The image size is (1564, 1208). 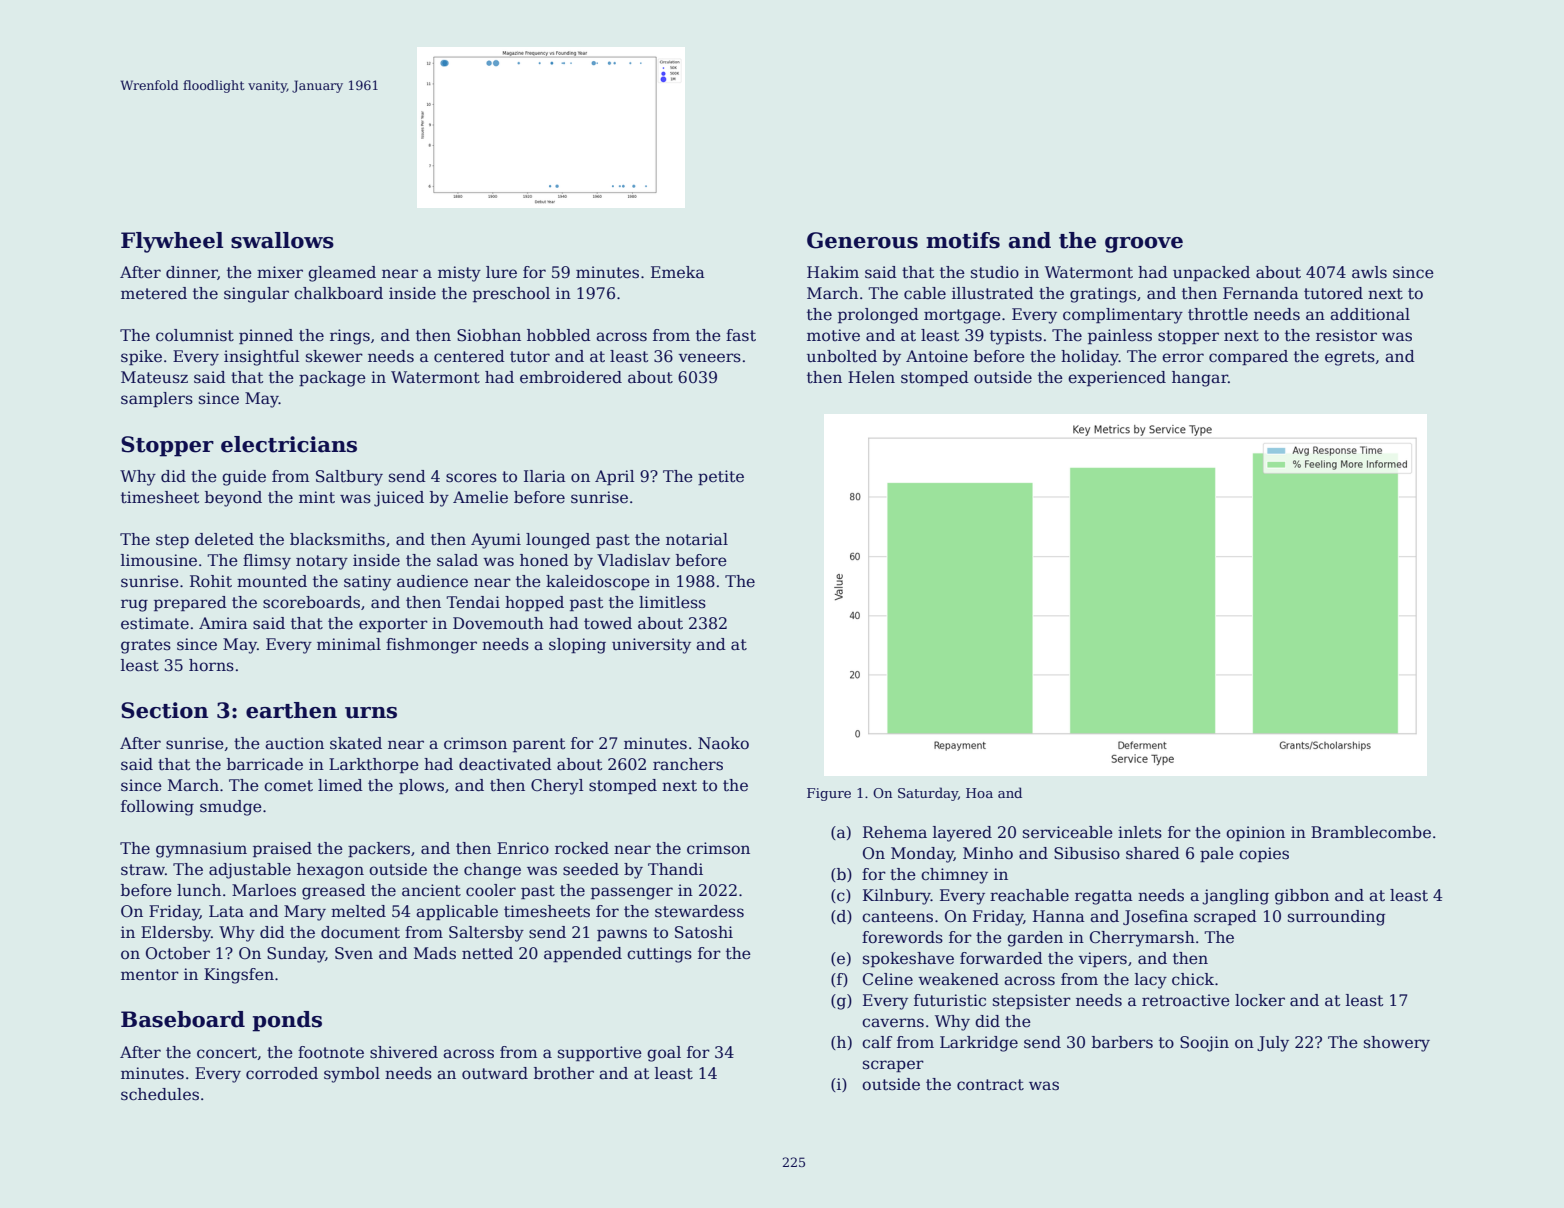 I want to click on unpacked, so click(x=1211, y=273).
